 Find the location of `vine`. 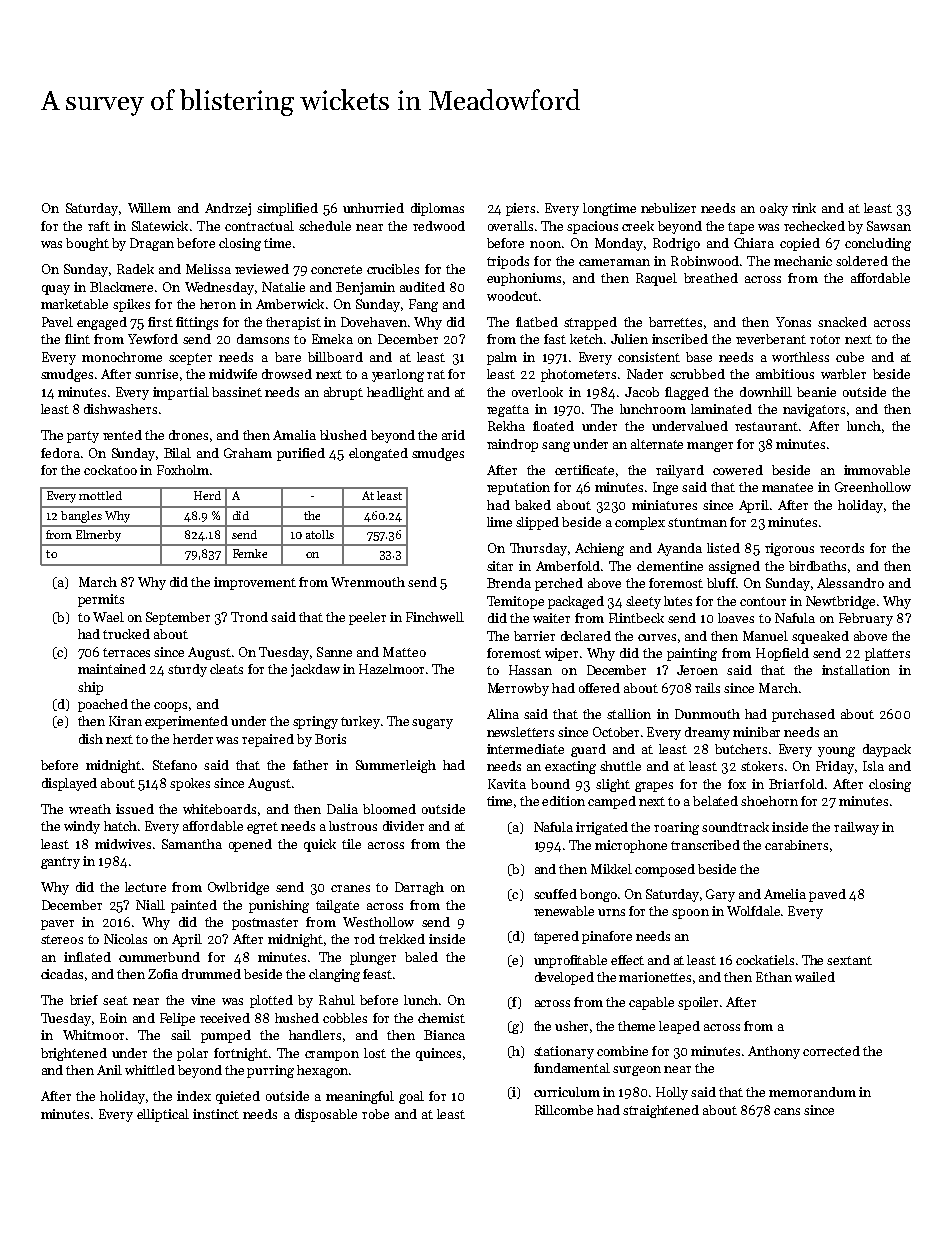

vine is located at coordinates (203, 1000).
